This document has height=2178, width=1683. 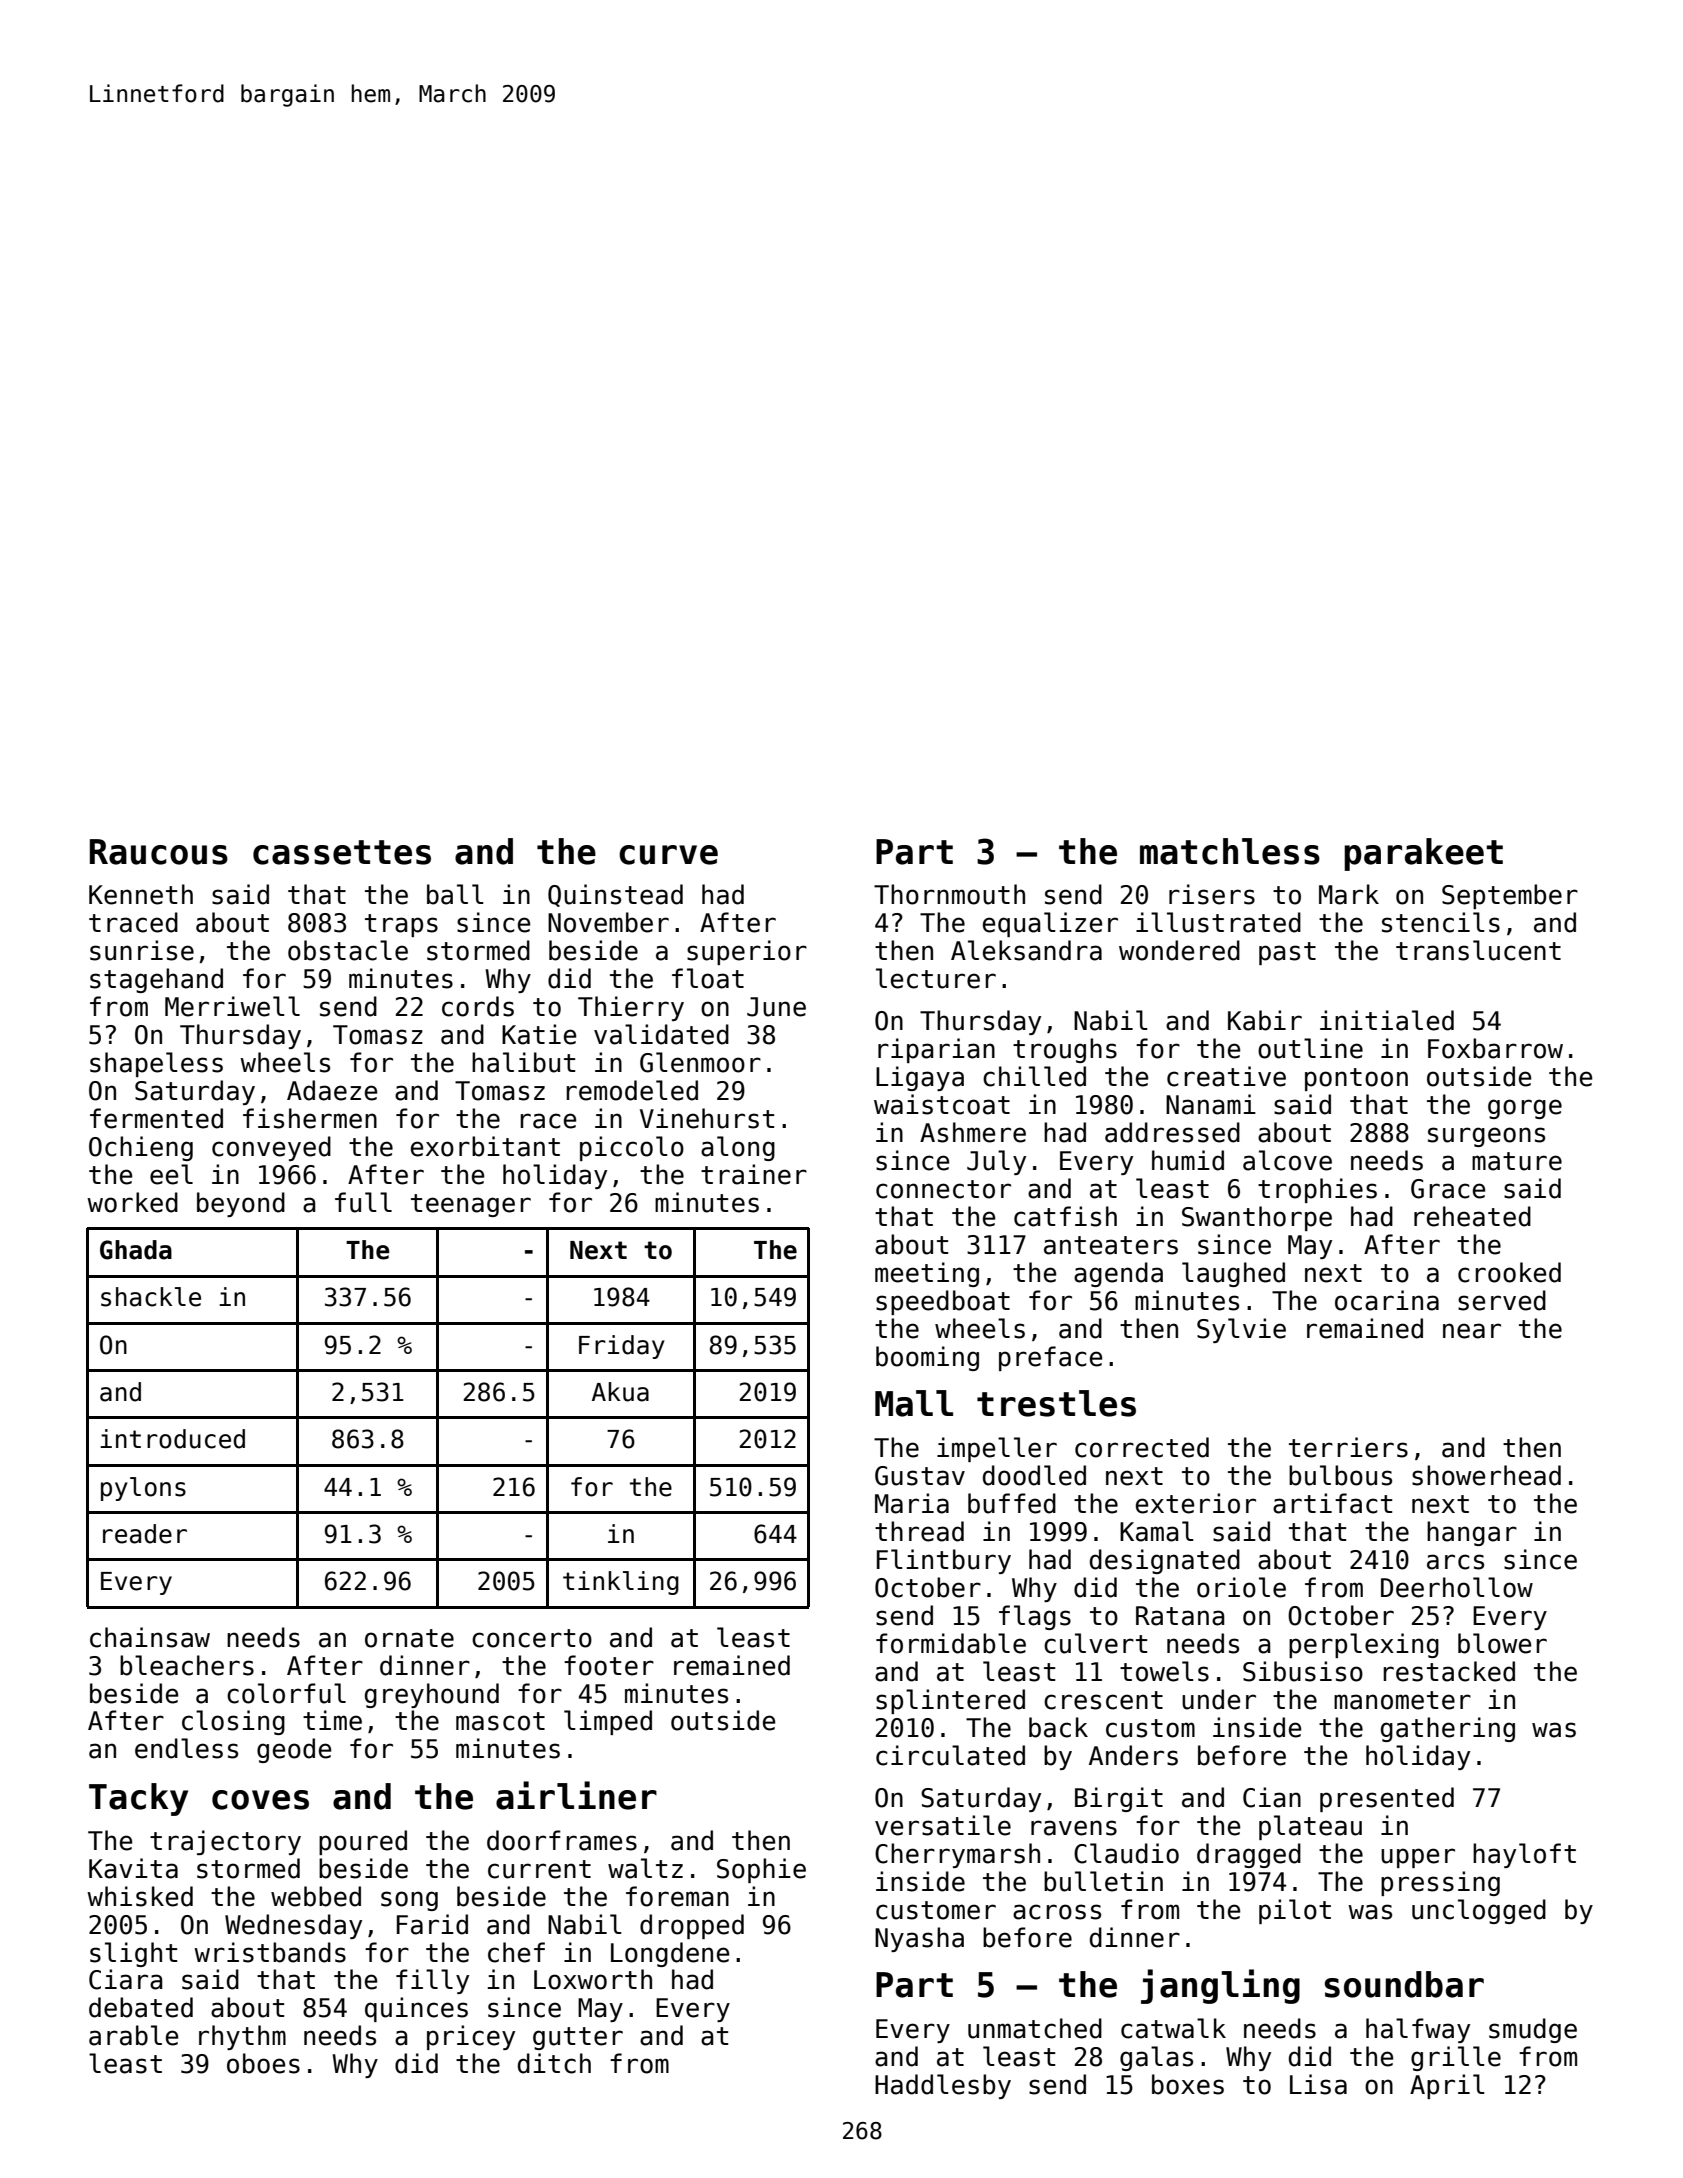 What do you see at coordinates (943, 1825) in the document?
I see `versatile` at bounding box center [943, 1825].
